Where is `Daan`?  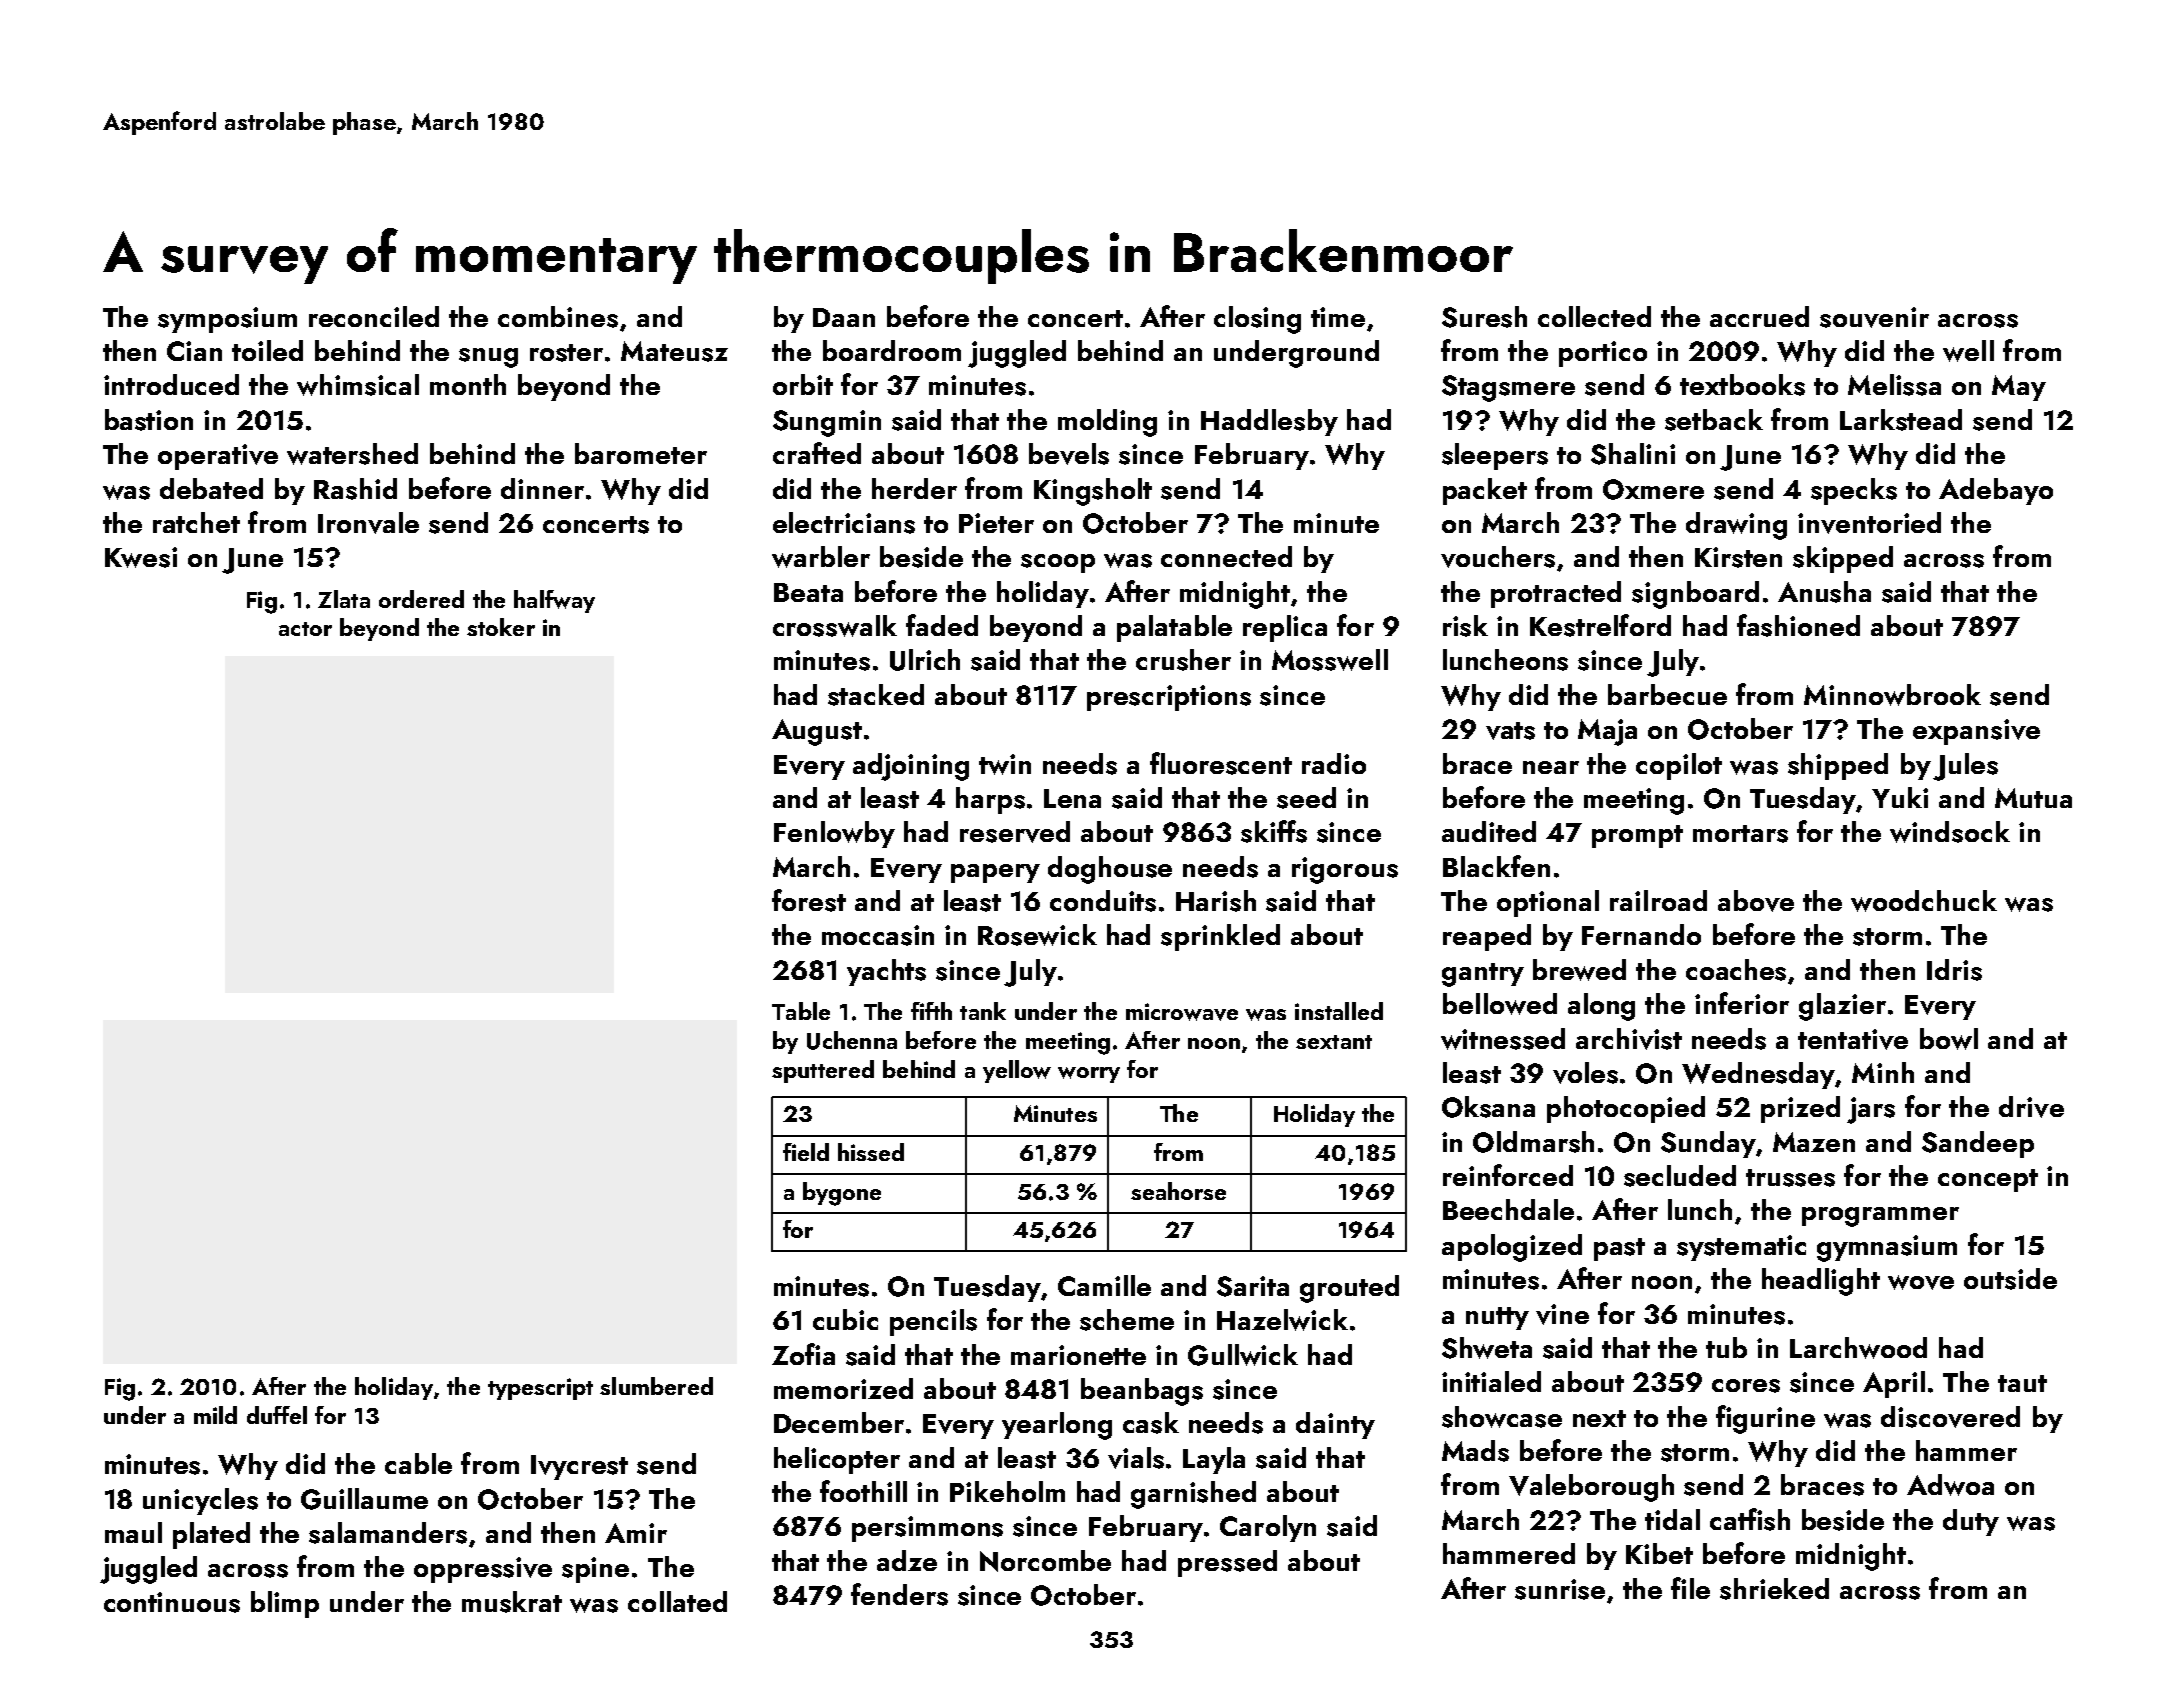
Daan is located at coordinates (844, 317).
